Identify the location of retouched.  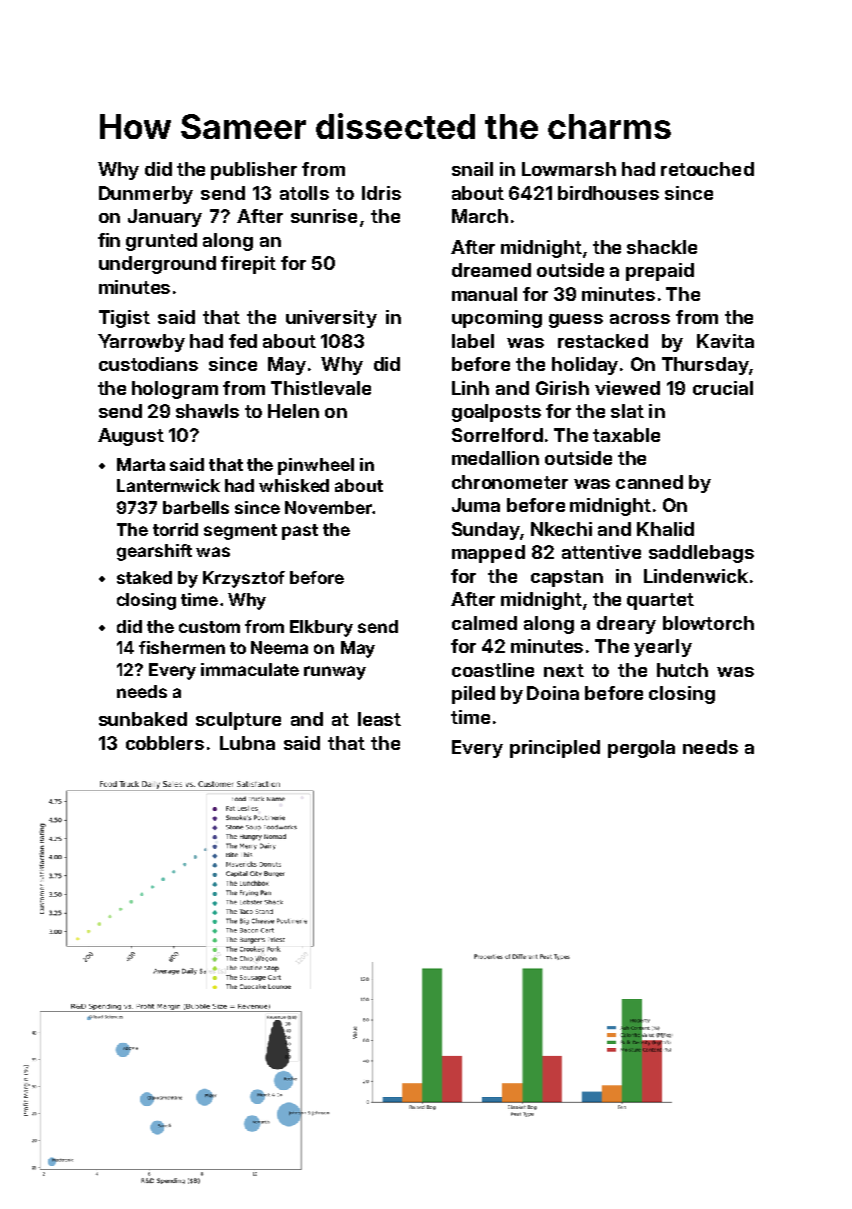
(707, 169).
